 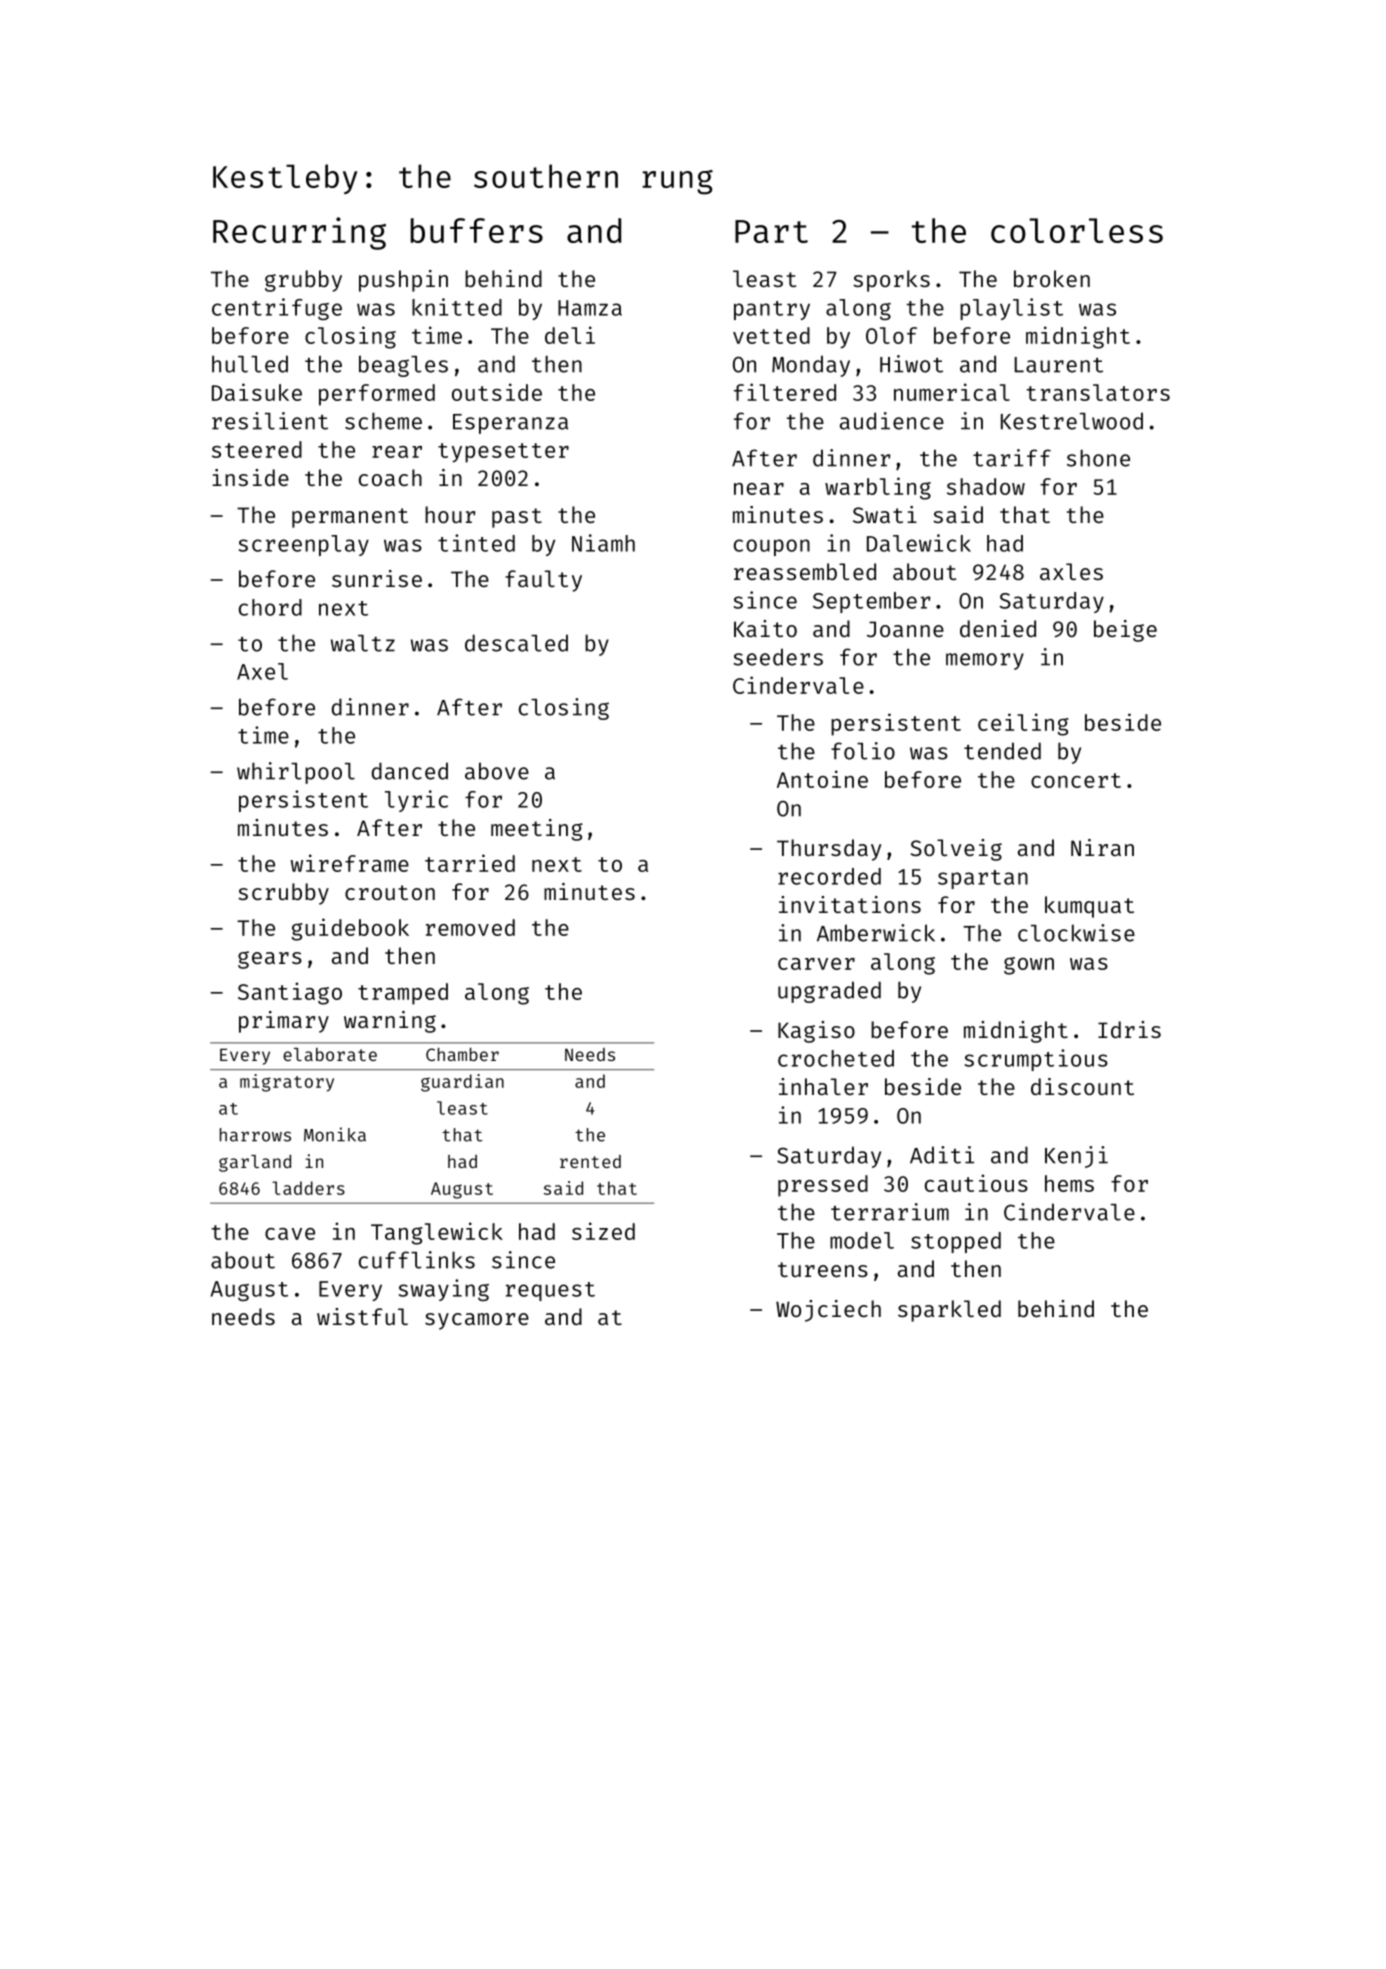 I want to click on sparkled, so click(x=949, y=1311).
